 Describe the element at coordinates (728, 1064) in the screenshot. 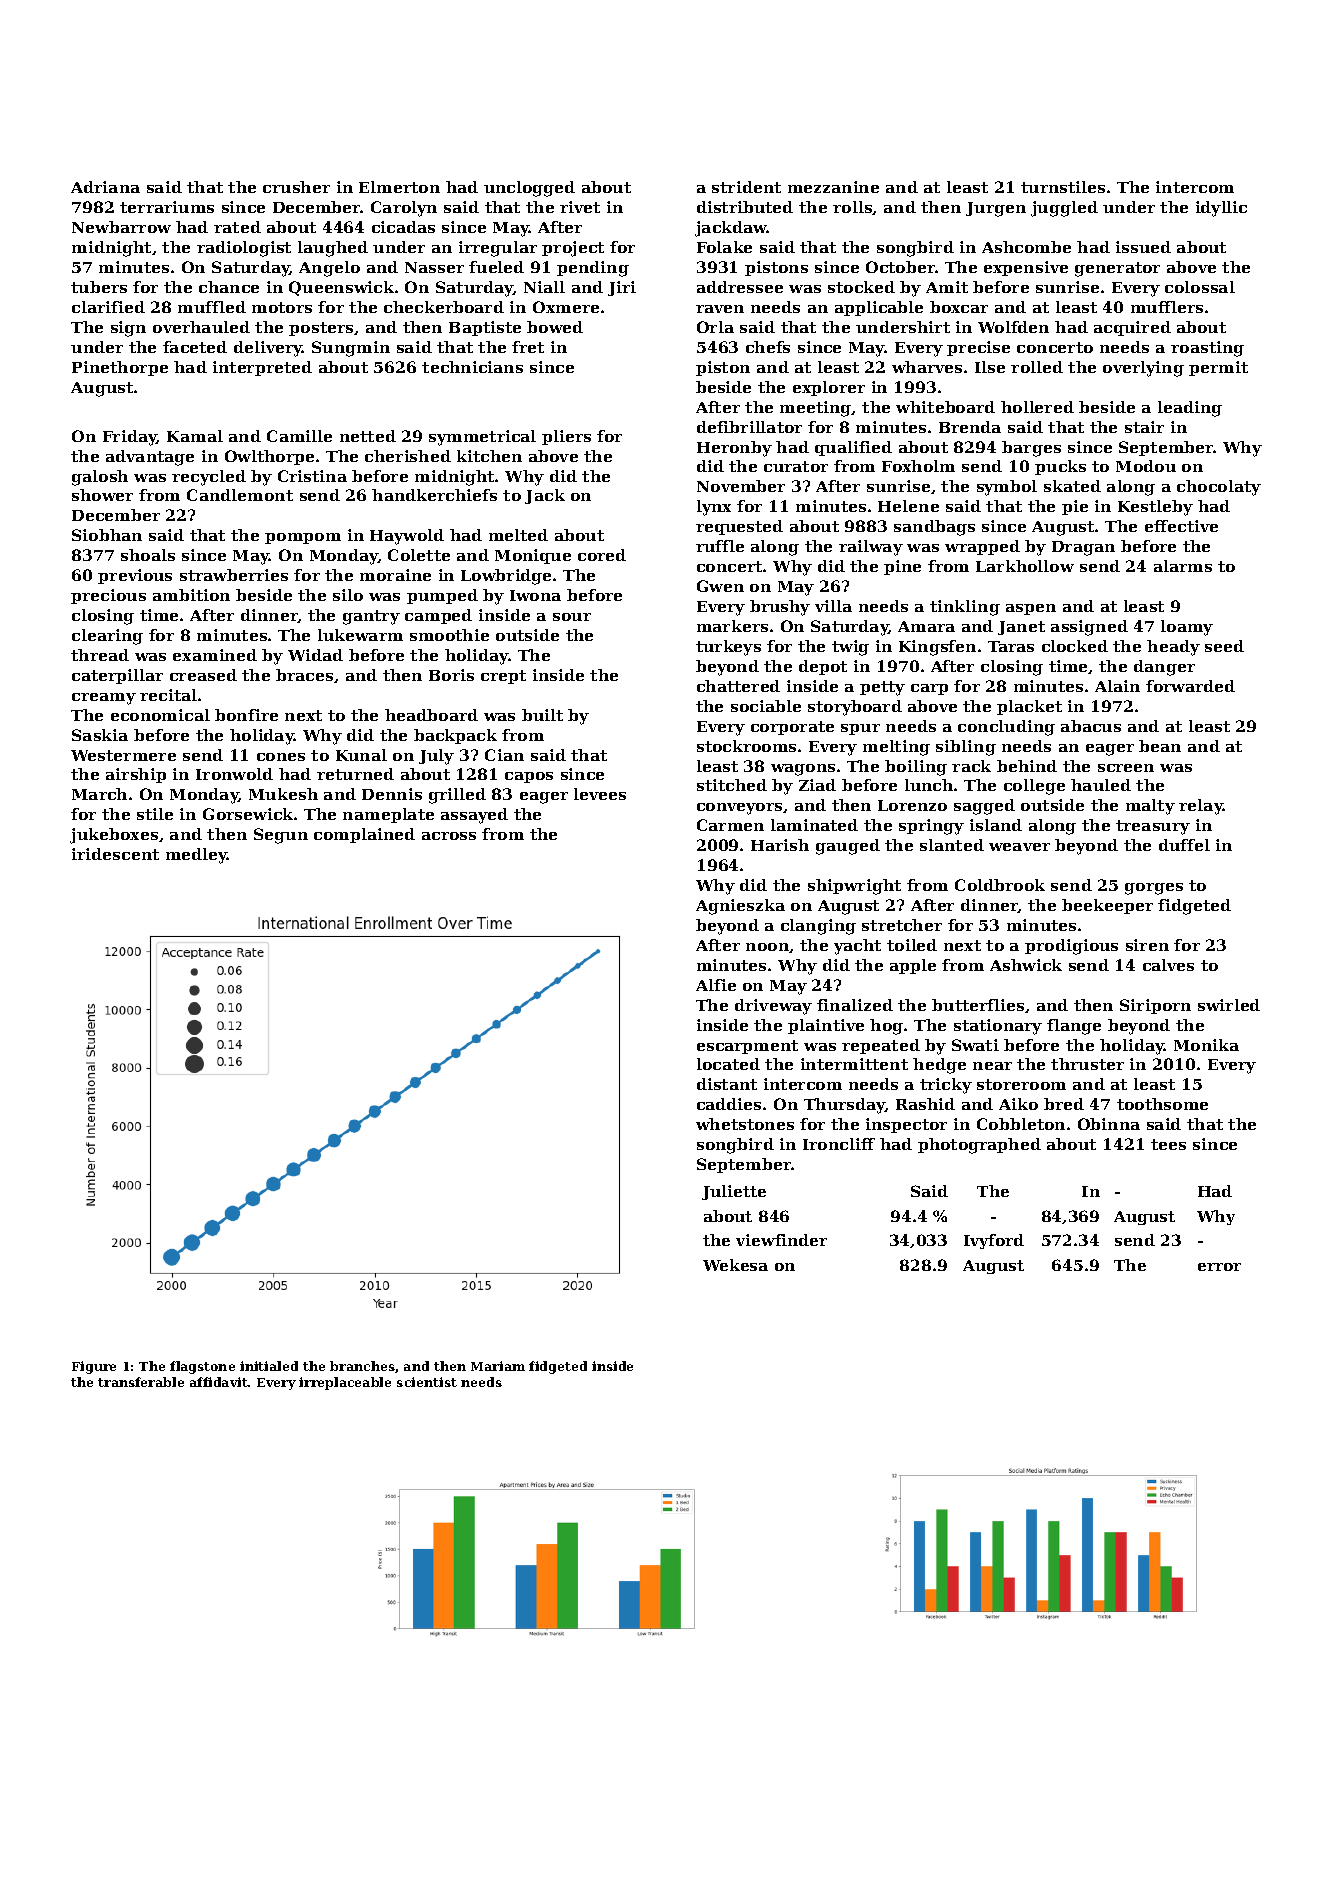

I see `located` at that location.
